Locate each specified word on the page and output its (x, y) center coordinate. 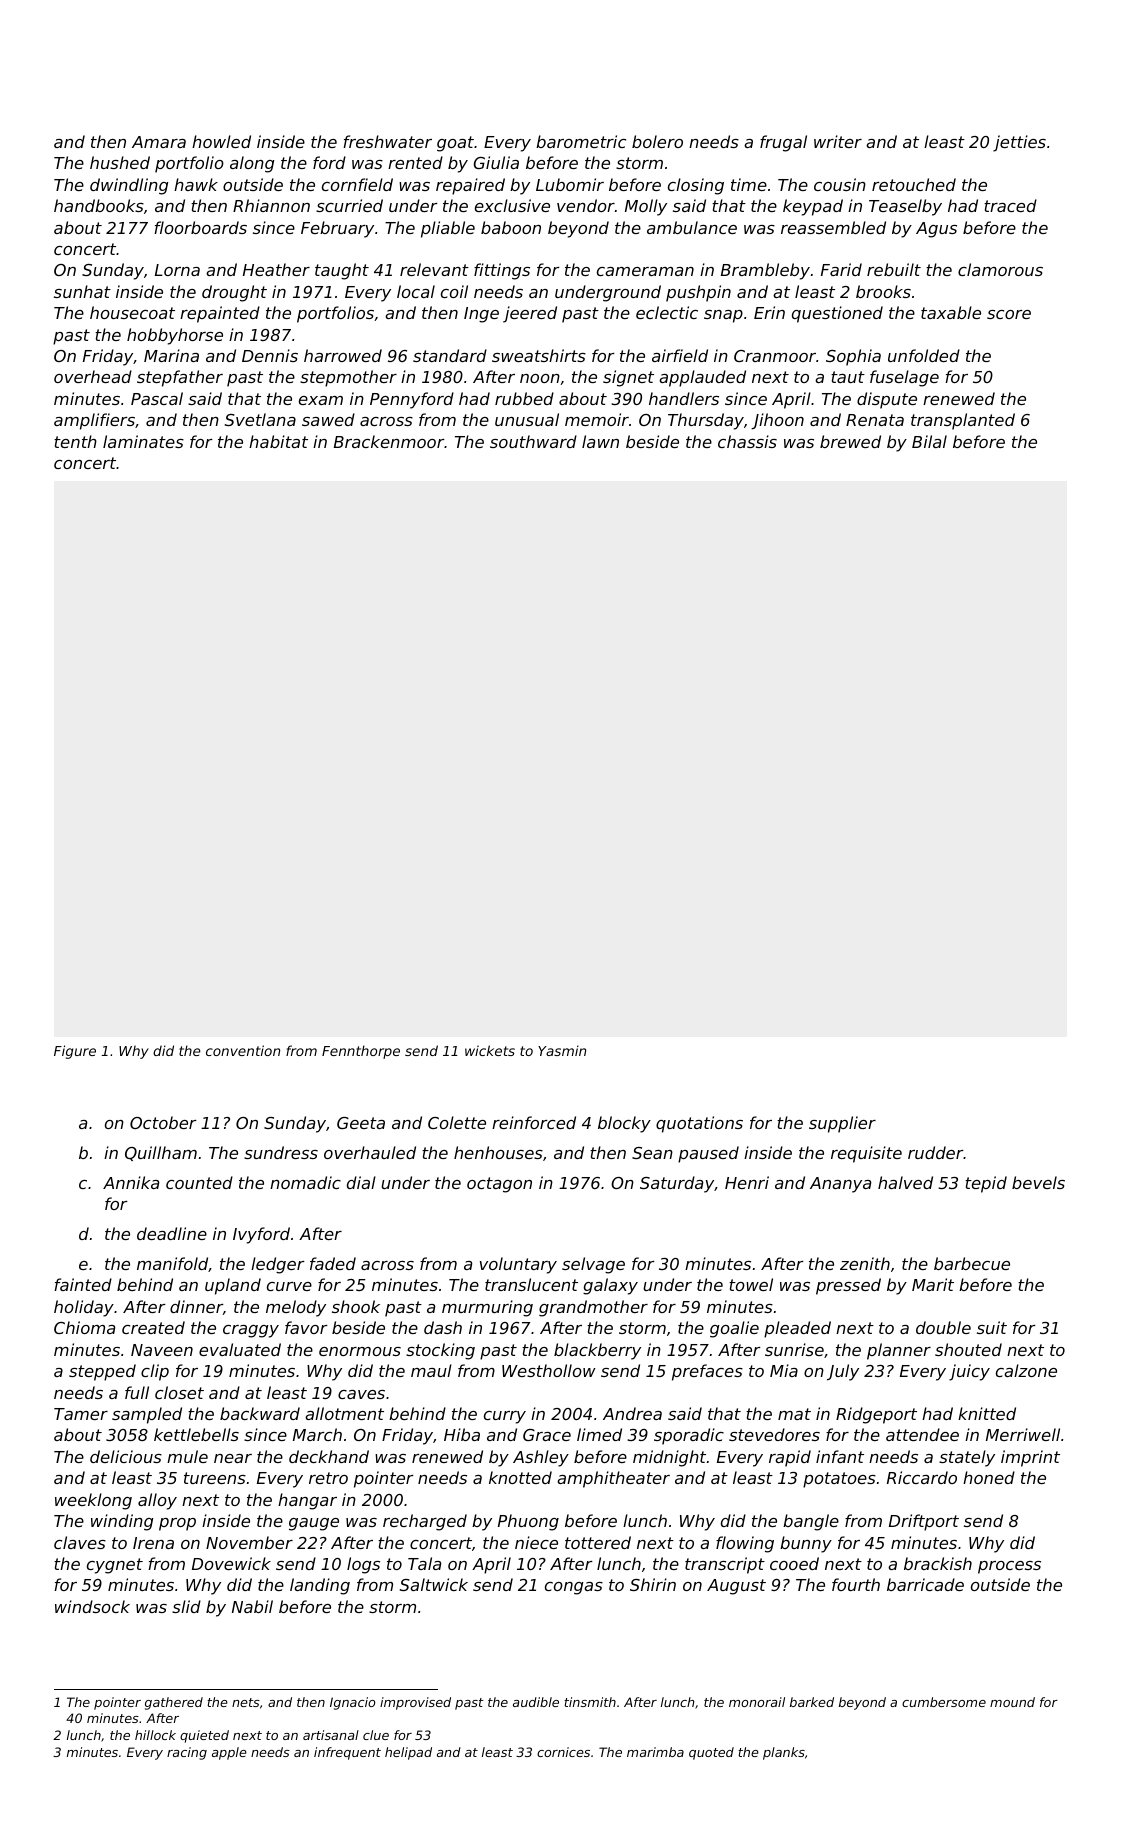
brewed (850, 441)
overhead (93, 376)
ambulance (692, 227)
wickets (490, 1050)
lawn (600, 441)
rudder (936, 1152)
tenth (75, 441)
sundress (281, 1152)
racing (187, 1753)
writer (838, 141)
